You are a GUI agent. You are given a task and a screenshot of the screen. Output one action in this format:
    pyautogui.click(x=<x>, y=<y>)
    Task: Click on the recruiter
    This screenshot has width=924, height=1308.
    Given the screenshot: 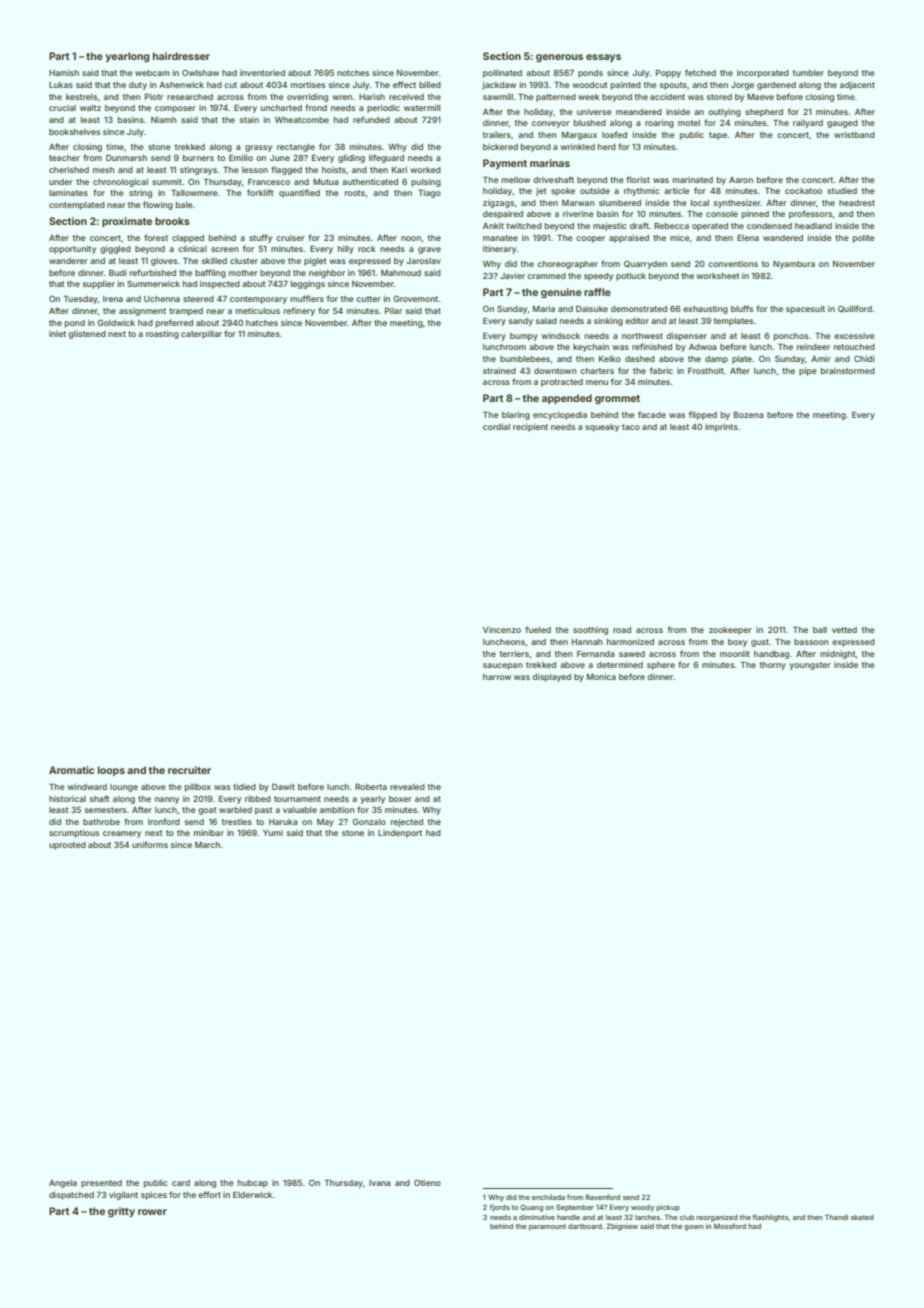 What is the action you would take?
    pyautogui.click(x=189, y=770)
